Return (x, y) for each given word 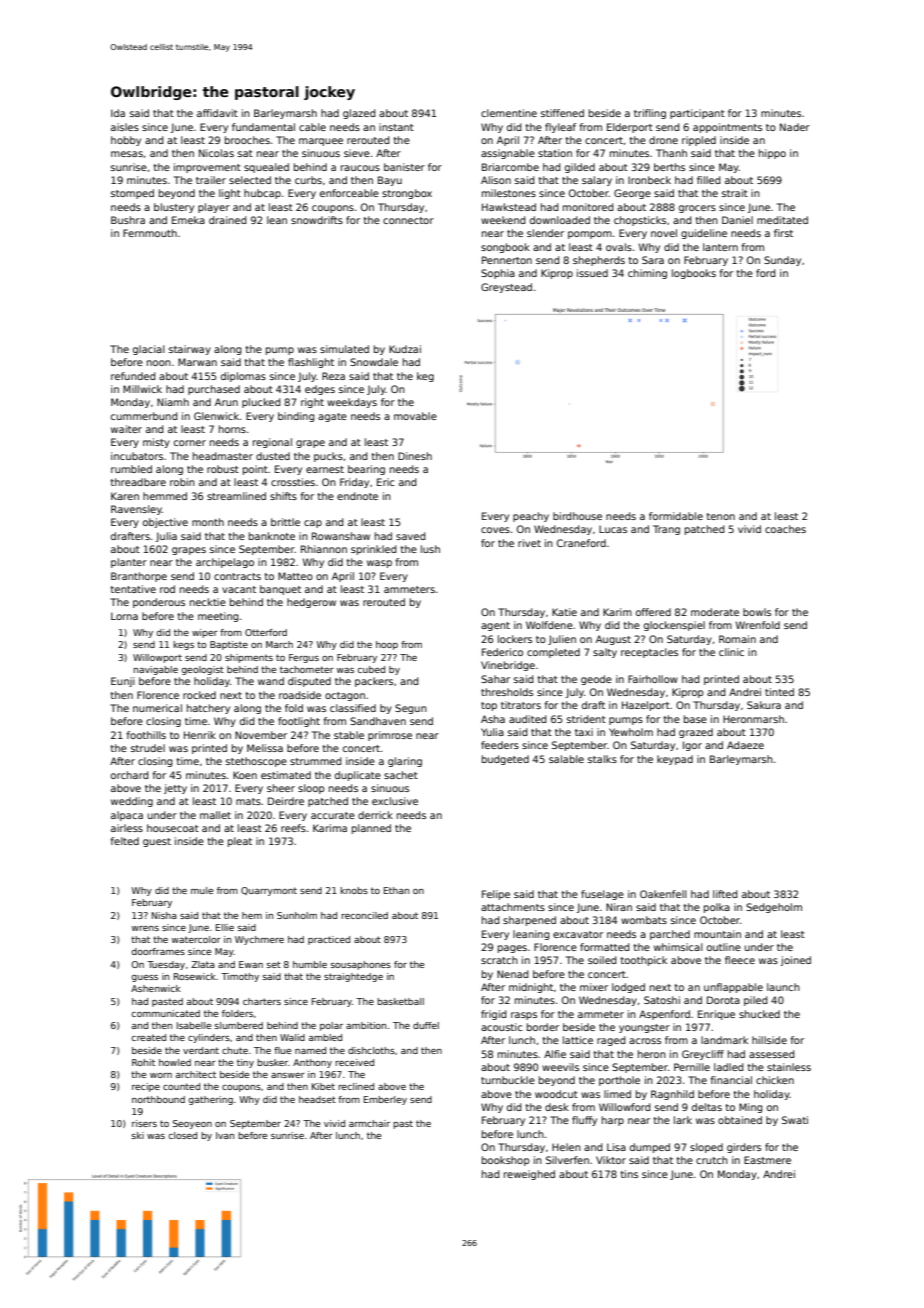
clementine (509, 113)
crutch (712, 1160)
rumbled (131, 469)
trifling (650, 114)
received (354, 1062)
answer (288, 1075)
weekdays (352, 403)
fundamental (263, 127)
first (783, 233)
